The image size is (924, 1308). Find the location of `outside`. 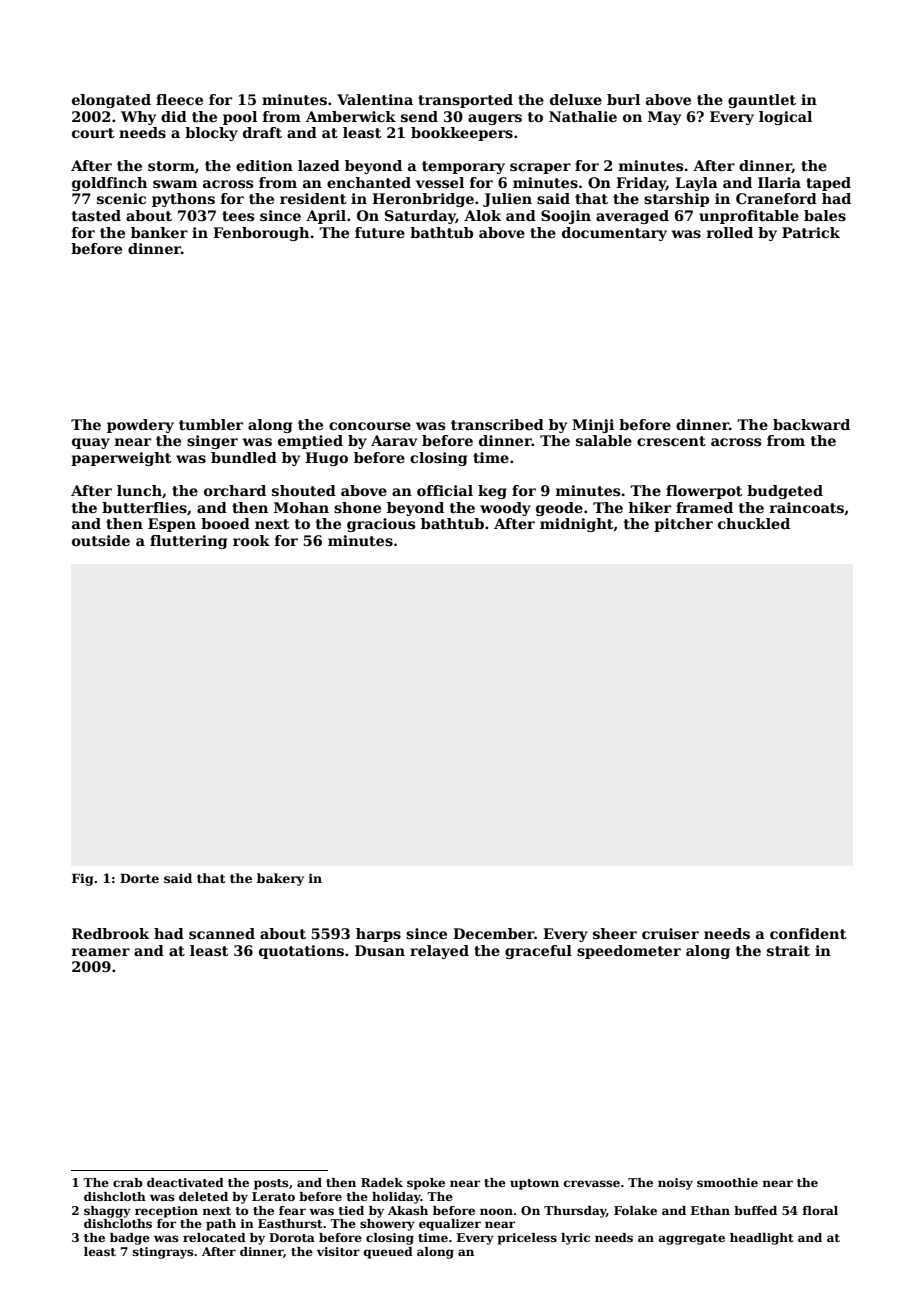

outside is located at coordinates (101, 540).
